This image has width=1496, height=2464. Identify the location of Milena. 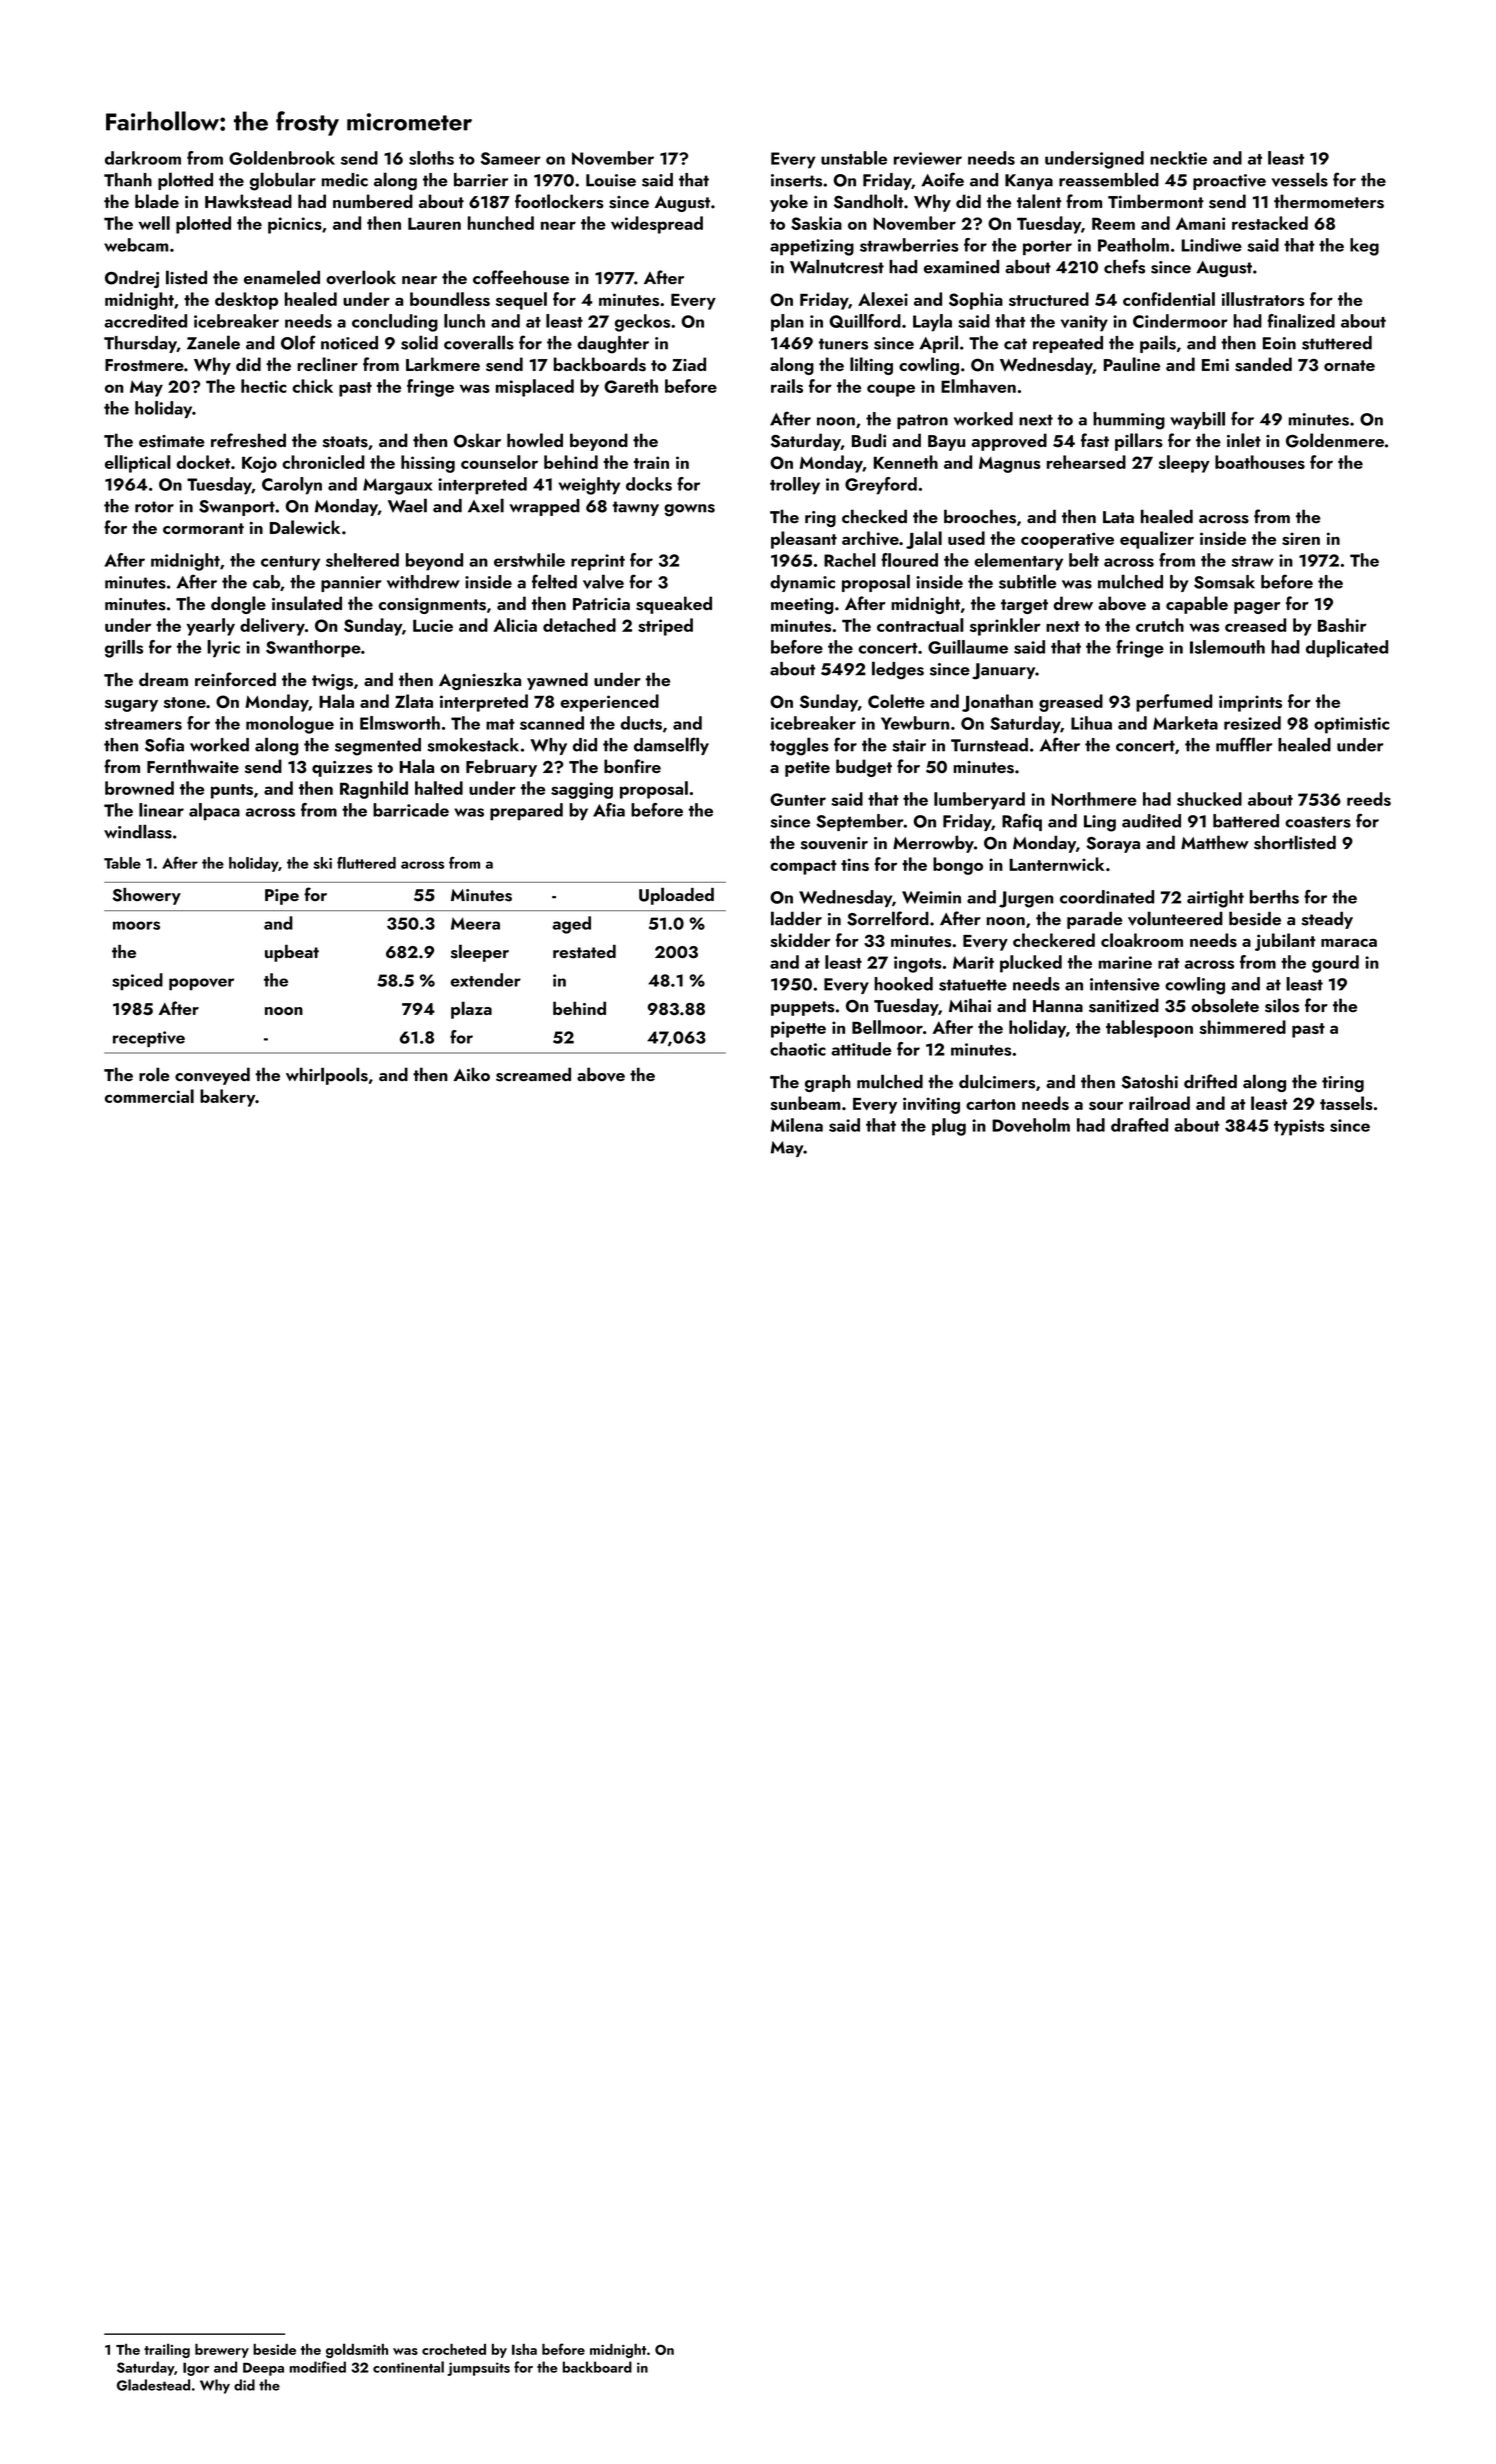
(797, 1125).
